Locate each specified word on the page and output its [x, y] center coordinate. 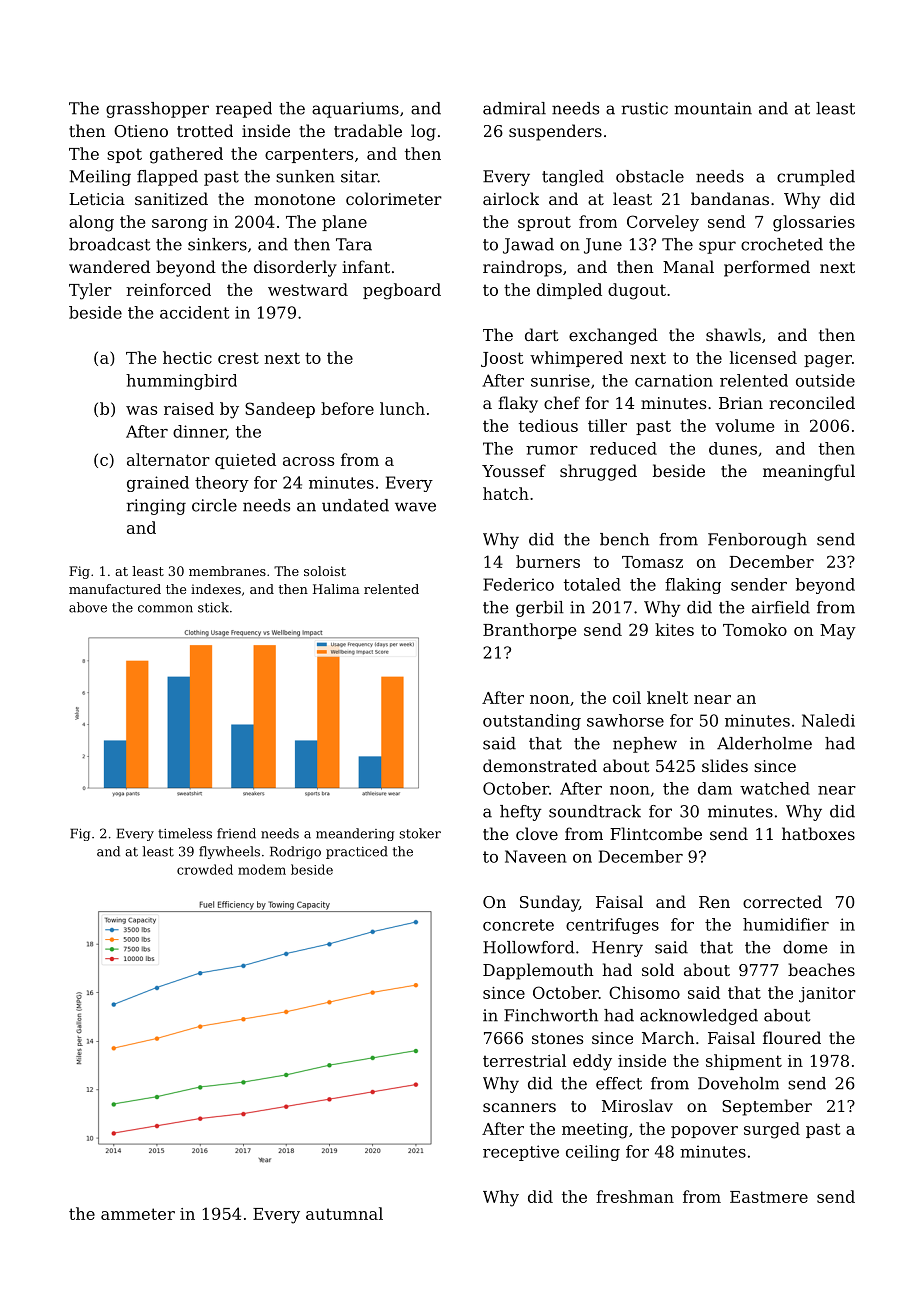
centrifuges [612, 926]
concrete [518, 925]
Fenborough [757, 541]
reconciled [812, 402]
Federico [518, 584]
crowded [205, 869]
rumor [552, 450]
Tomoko [755, 629]
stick [213, 607]
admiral [514, 108]
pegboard [402, 291]
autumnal [344, 1213]
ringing [156, 507]
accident [194, 312]
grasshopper [157, 110]
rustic [644, 108]
